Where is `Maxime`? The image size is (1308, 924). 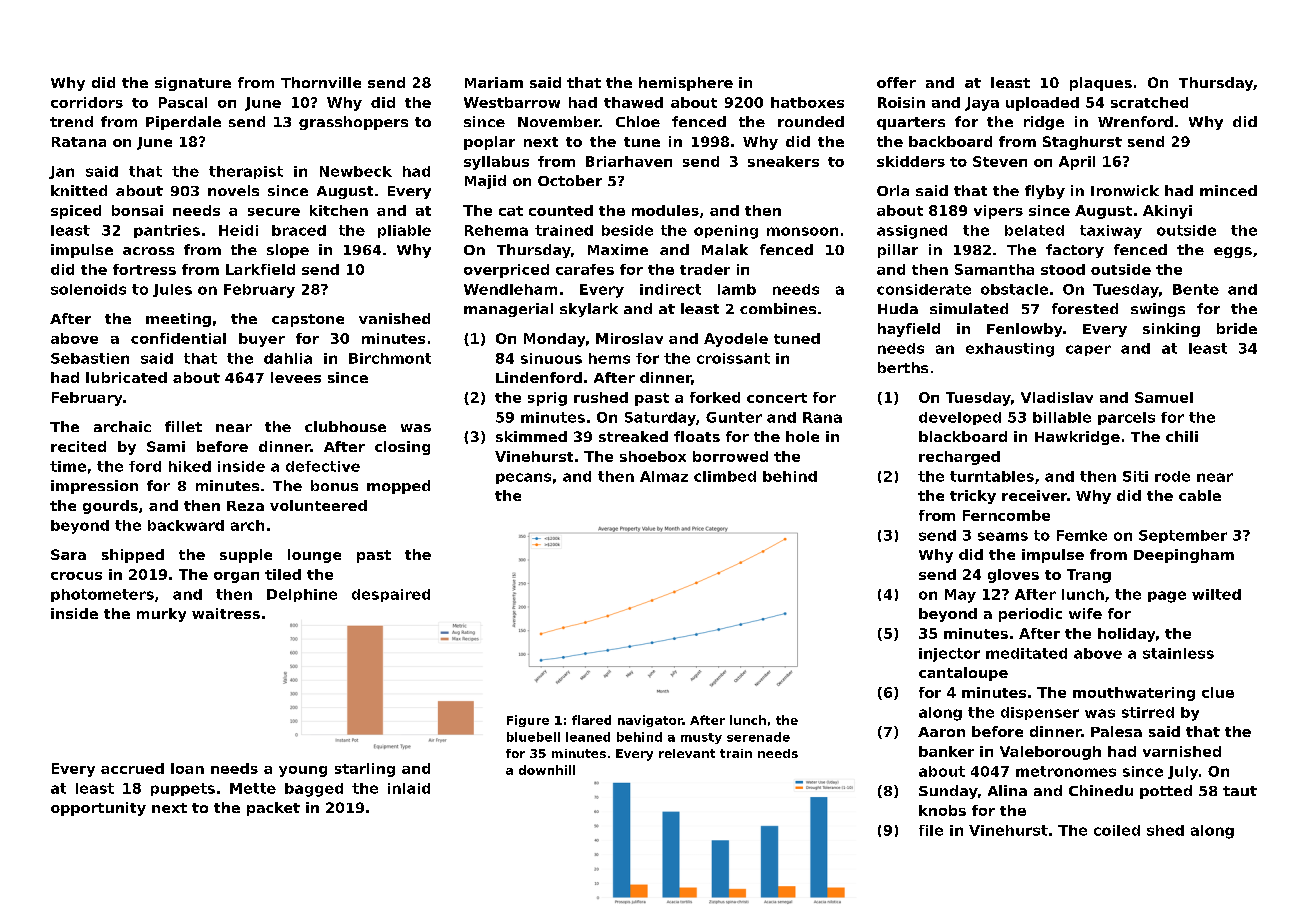
Maxime is located at coordinates (618, 249).
